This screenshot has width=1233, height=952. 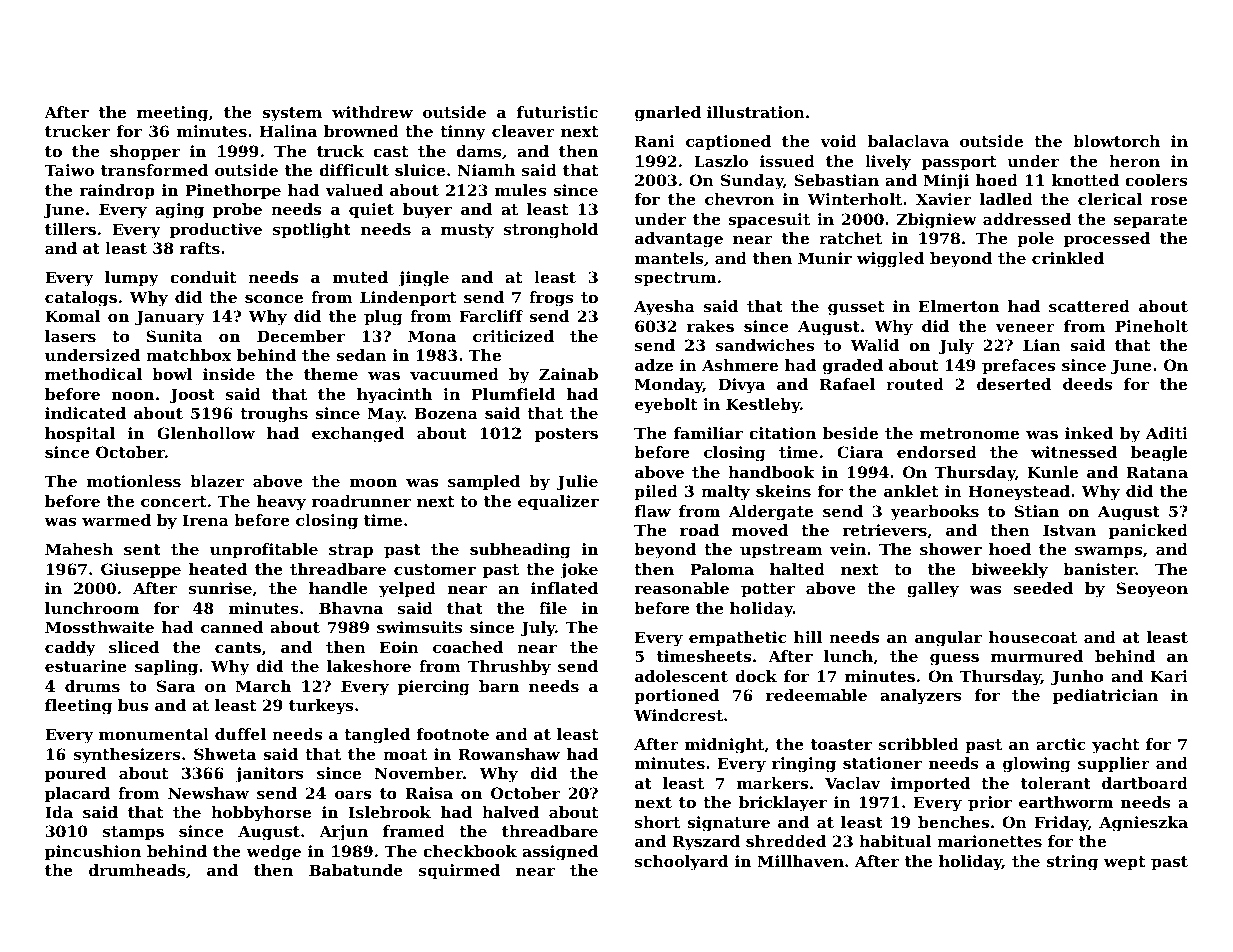 I want to click on mantels, so click(x=669, y=258).
